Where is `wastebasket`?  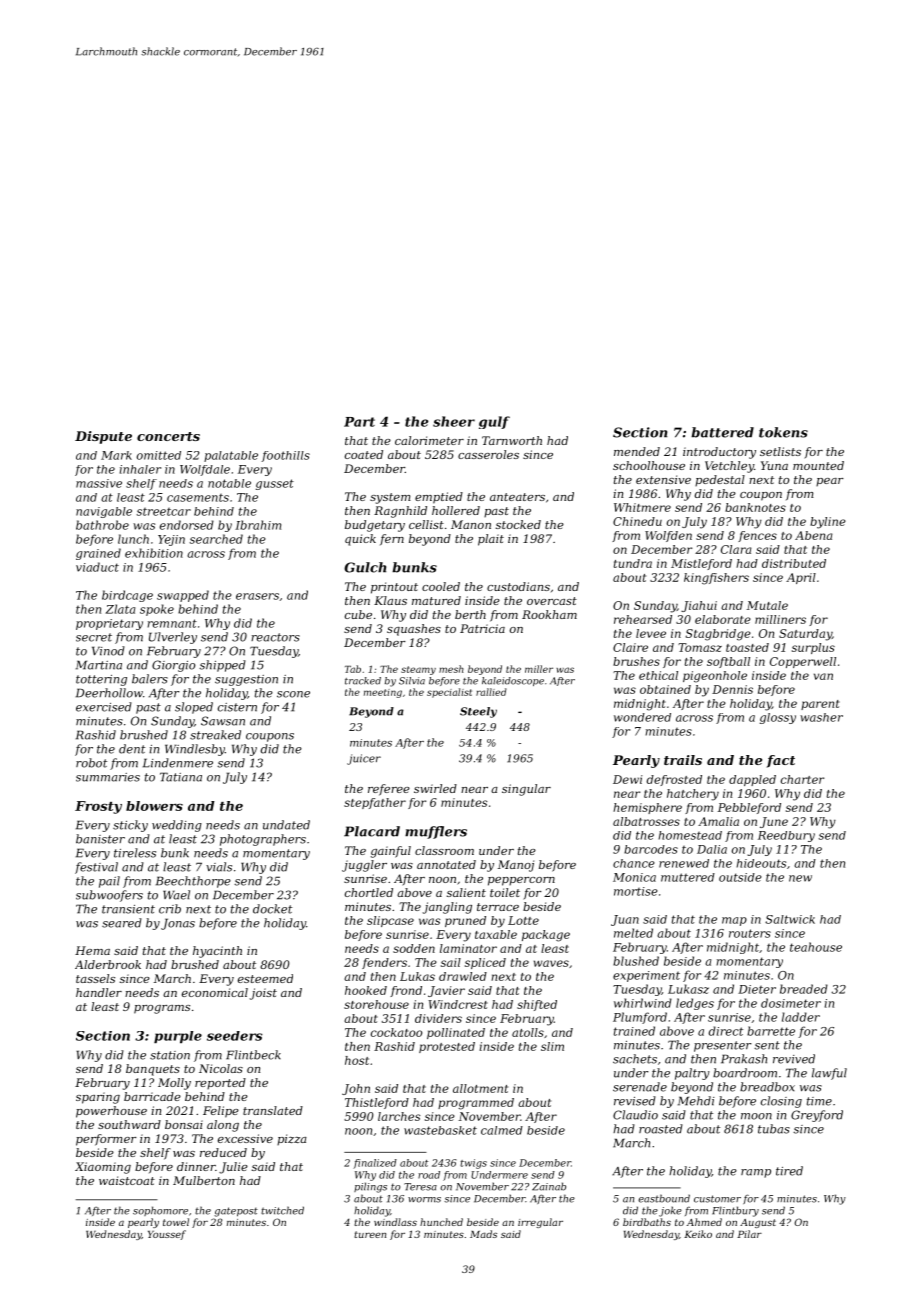 wastebasket is located at coordinates (440, 1130).
